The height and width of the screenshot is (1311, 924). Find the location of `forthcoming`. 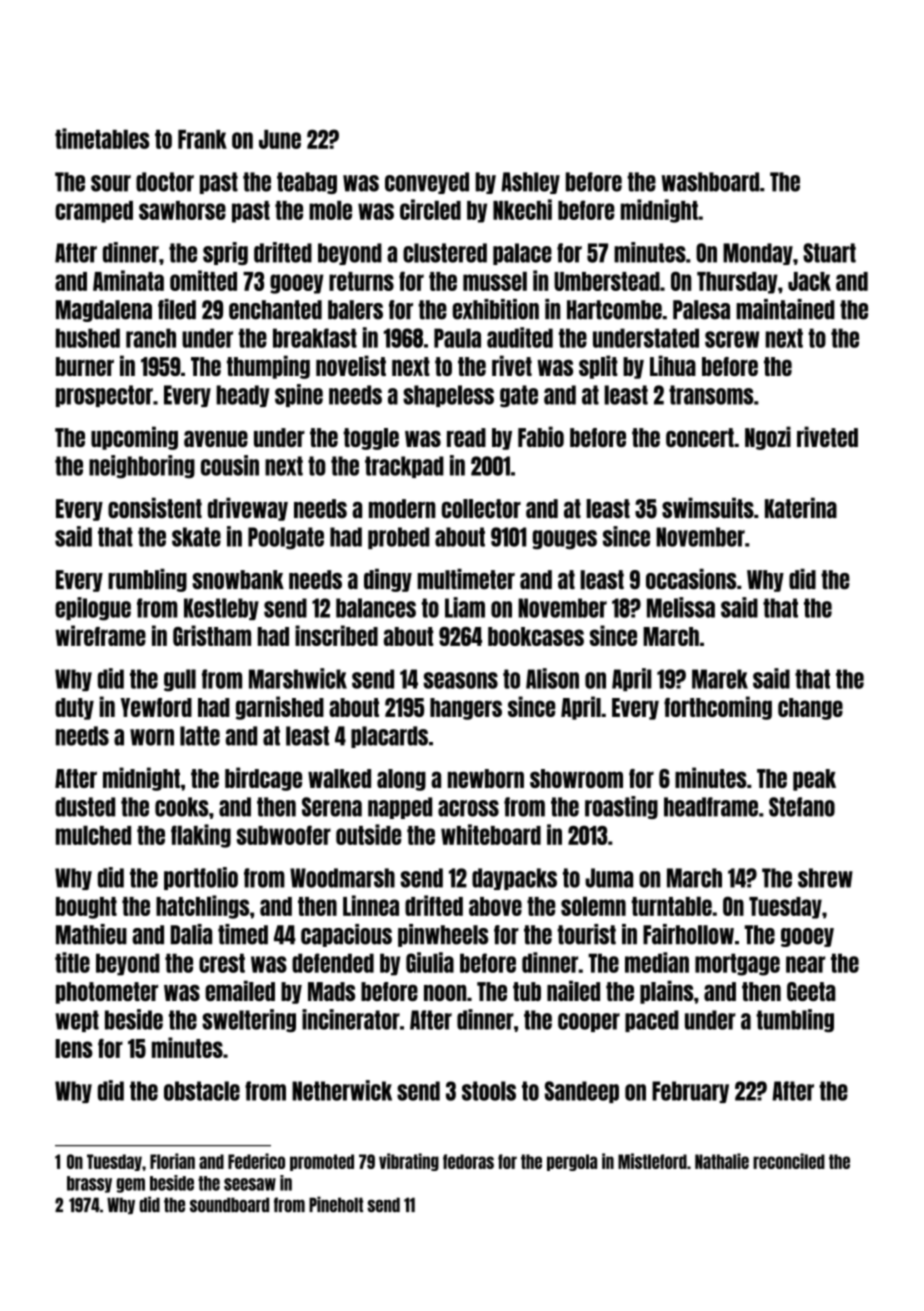

forthcoming is located at coordinates (718, 708).
